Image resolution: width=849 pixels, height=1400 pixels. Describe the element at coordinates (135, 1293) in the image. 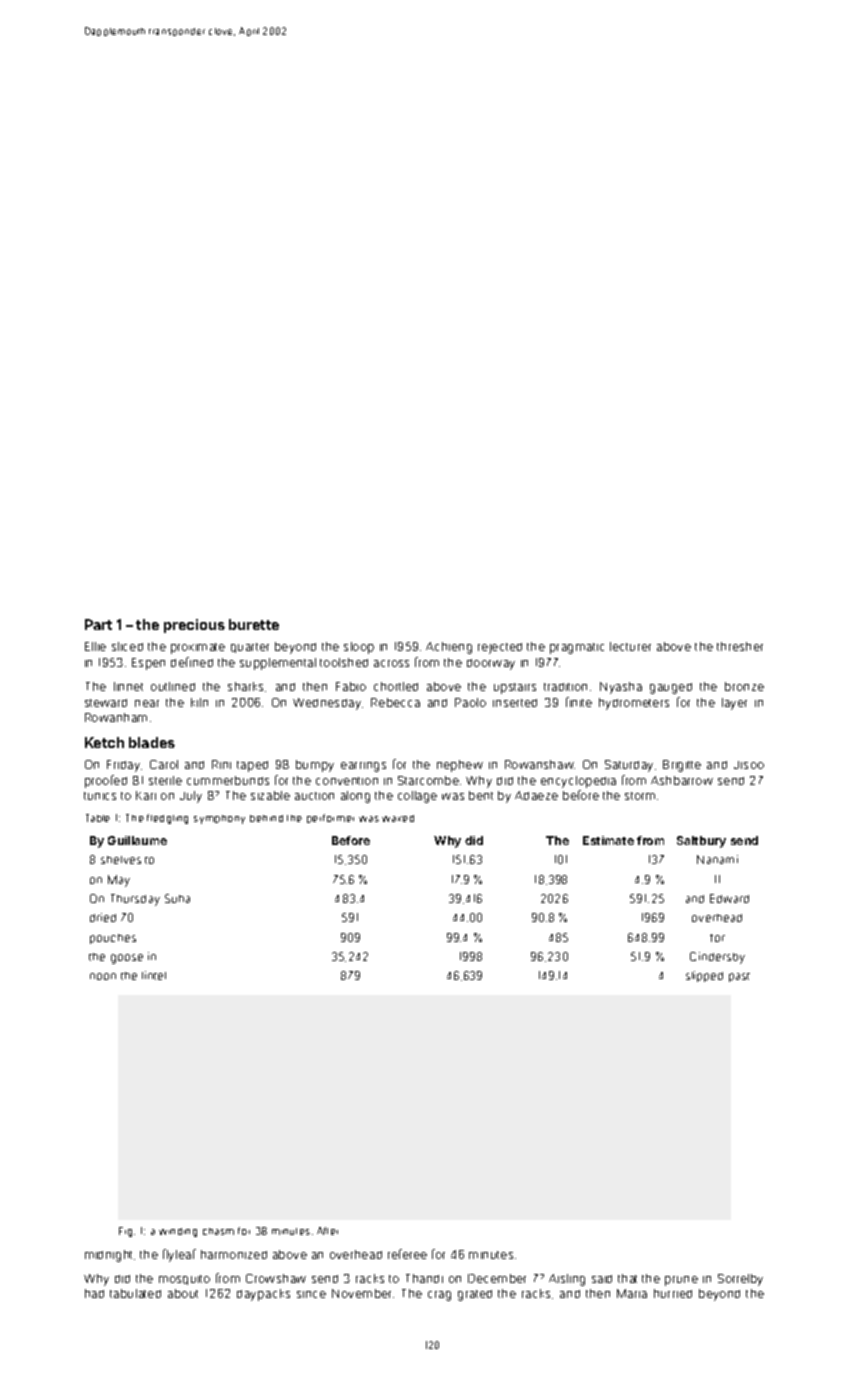

I see `tabulated` at that location.
